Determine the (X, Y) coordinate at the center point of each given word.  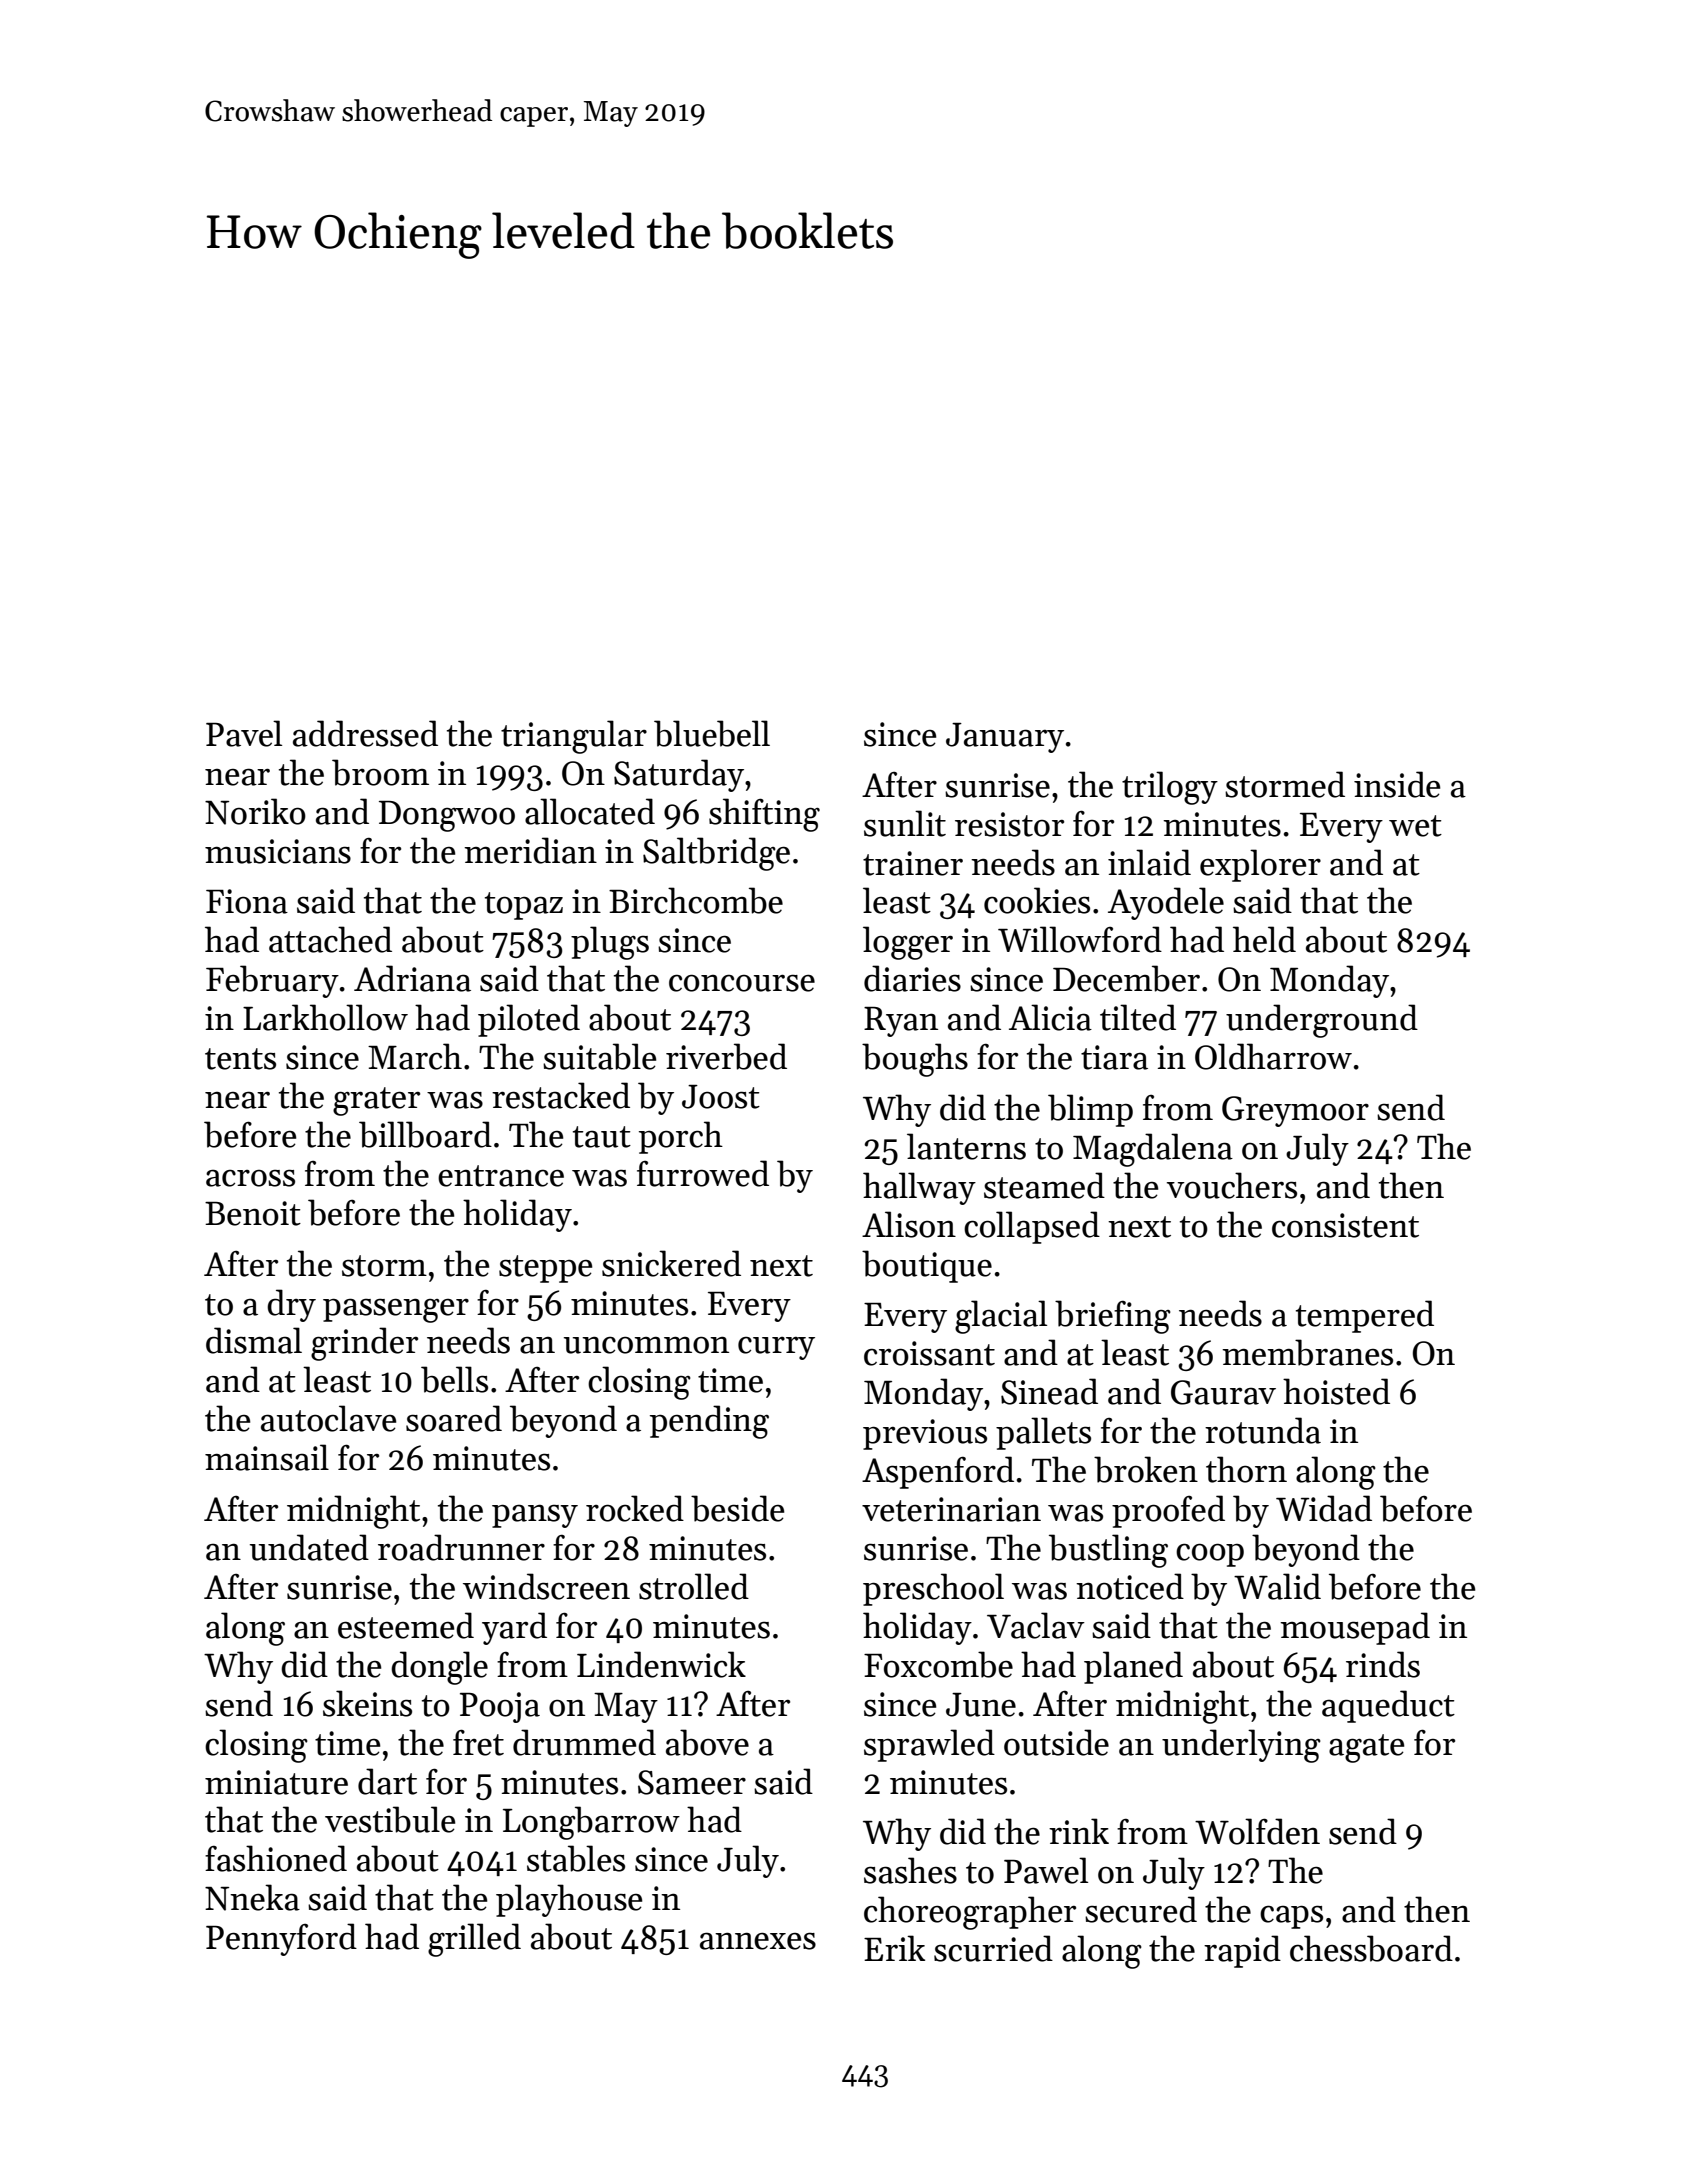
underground (1322, 1021)
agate (1366, 1748)
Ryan (901, 1022)
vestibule (390, 1819)
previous (925, 1434)
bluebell (712, 733)
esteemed (406, 1625)
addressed (365, 733)
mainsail (267, 1457)
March (415, 1056)
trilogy (1170, 788)
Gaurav (1223, 1392)
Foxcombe (938, 1664)
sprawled (929, 1745)
